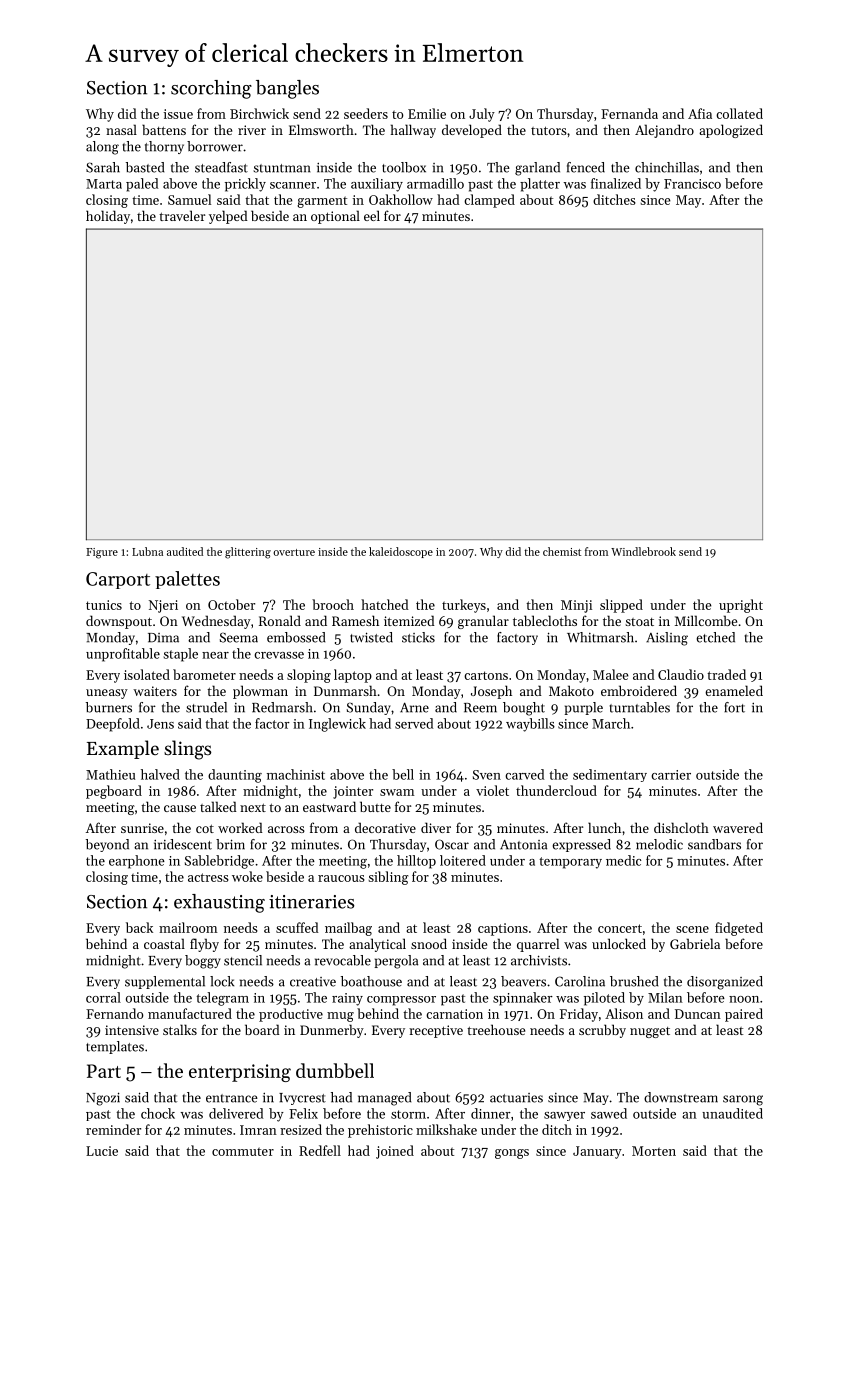 This page has width=849, height=1400. I want to click on platter, so click(540, 185).
